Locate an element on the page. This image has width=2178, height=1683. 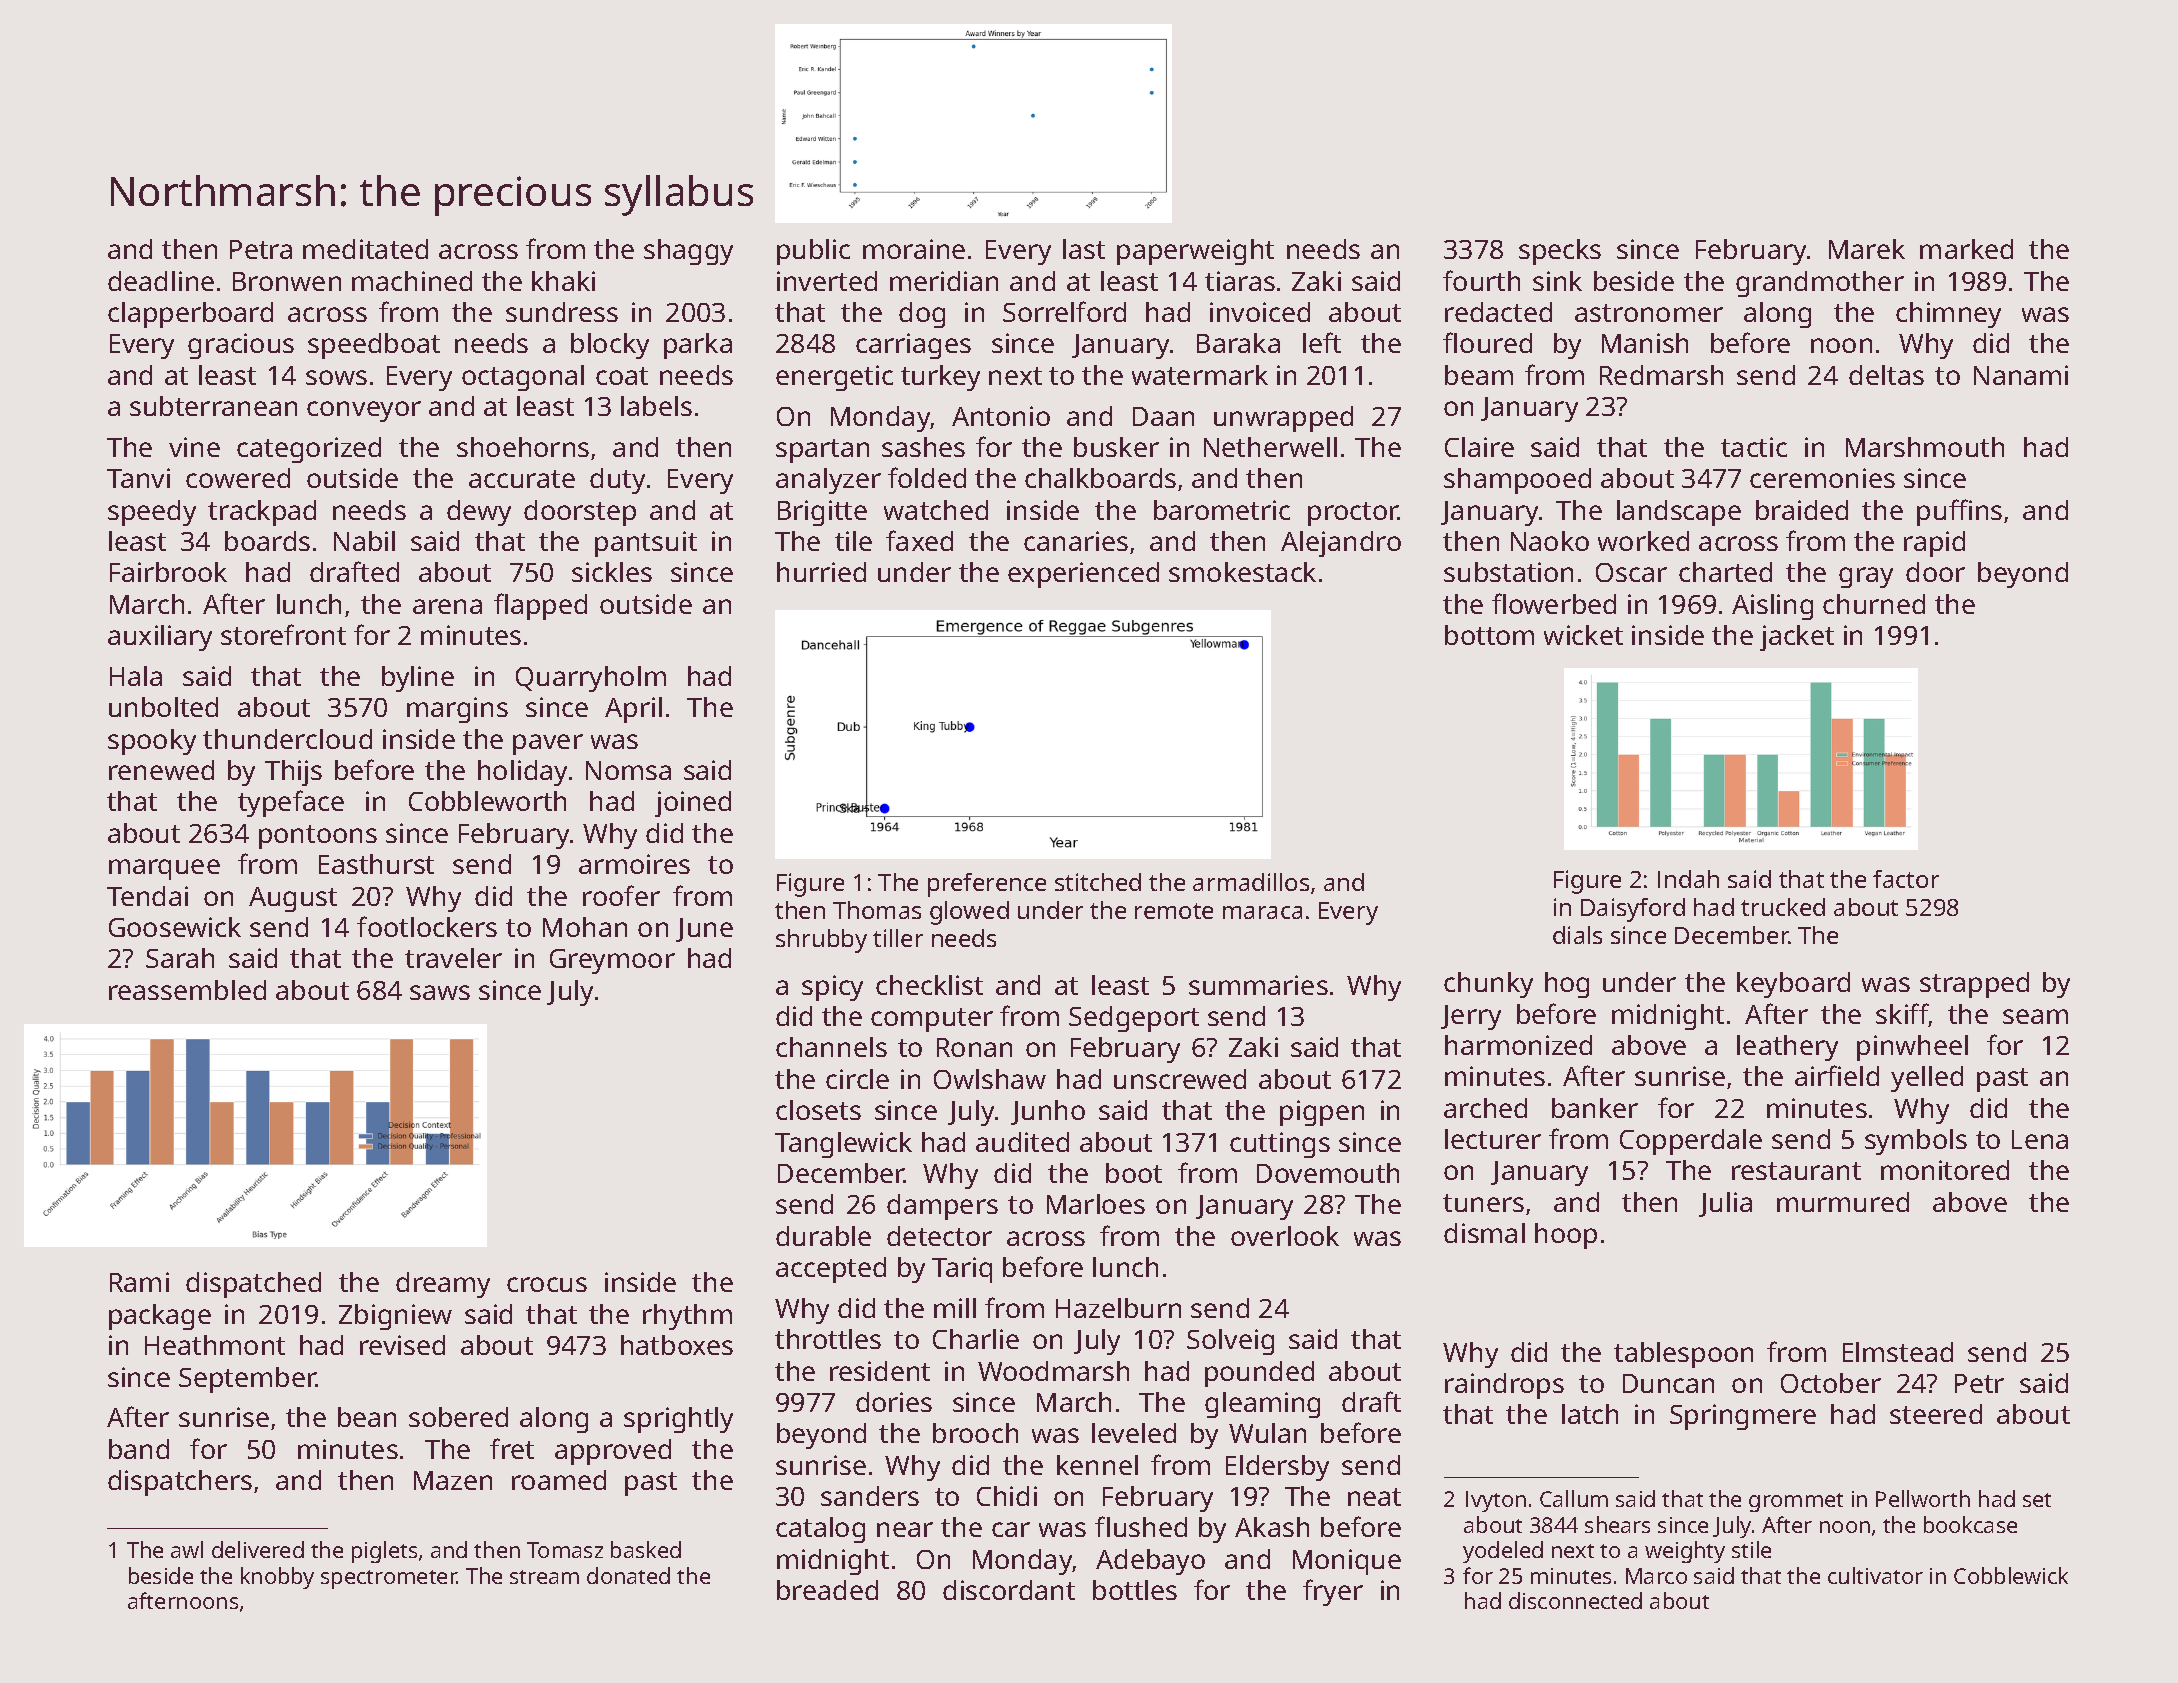
wicket is located at coordinates (1583, 635).
